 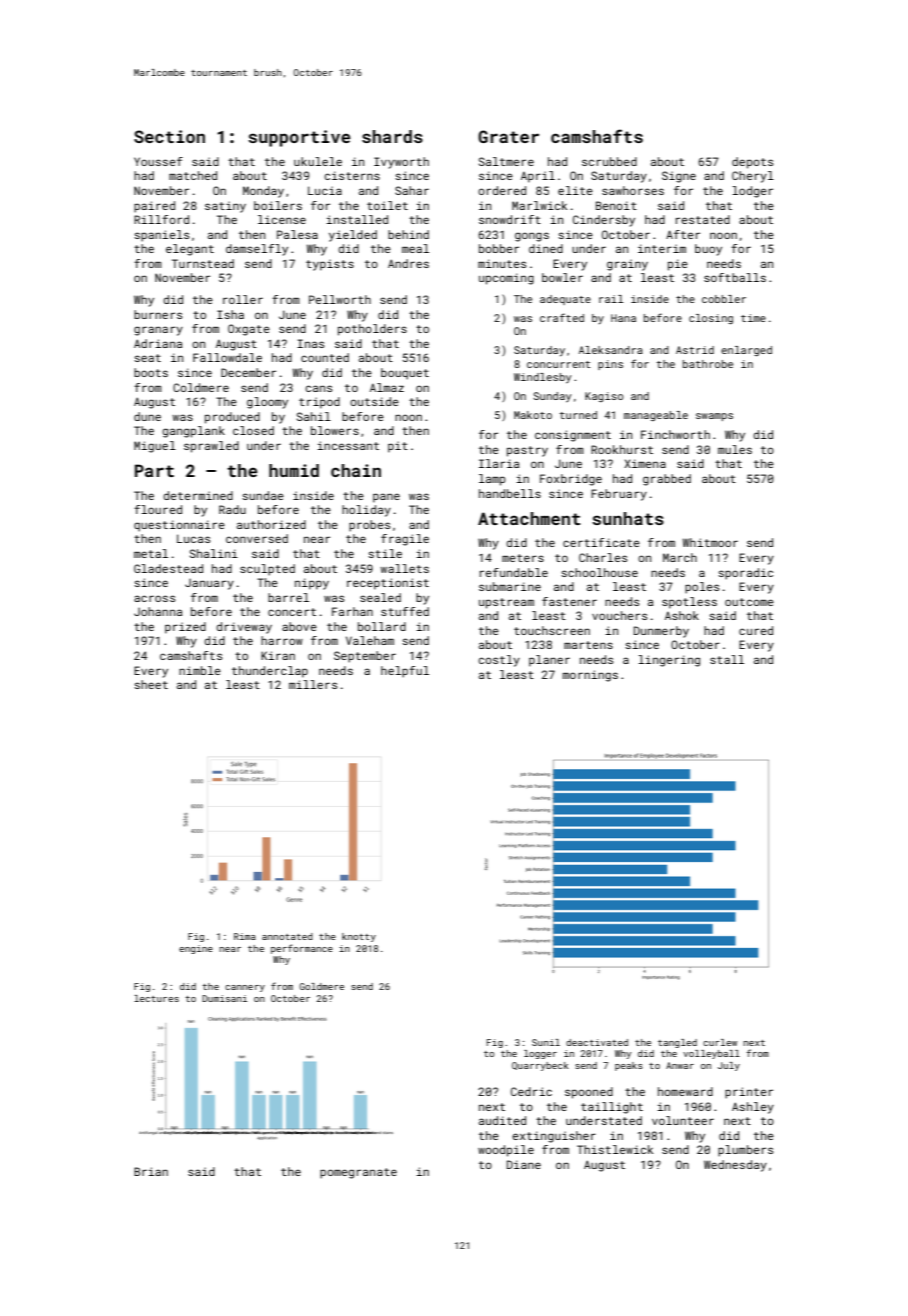 What do you see at coordinates (318, 161) in the screenshot?
I see `ukulele` at bounding box center [318, 161].
